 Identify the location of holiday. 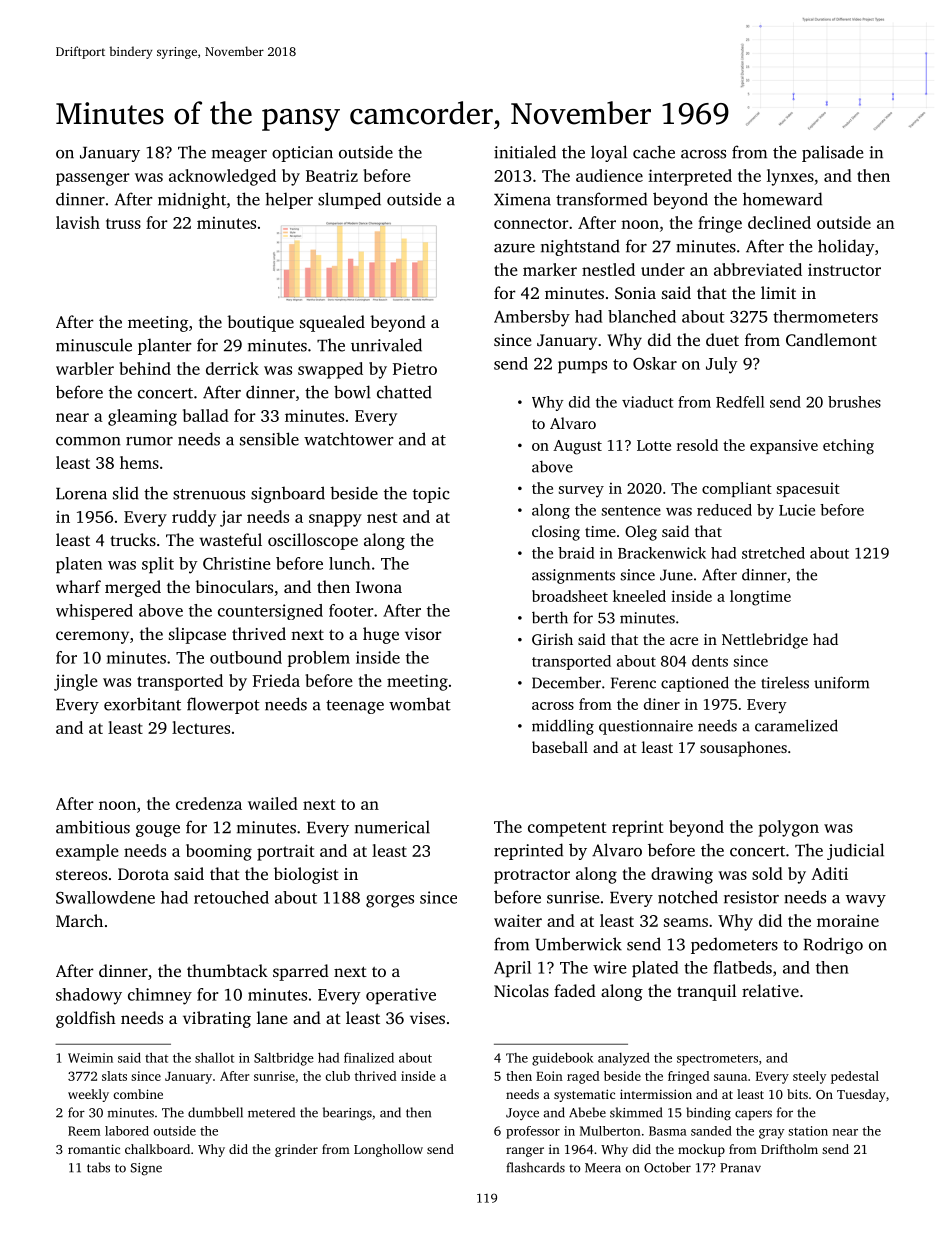
(846, 247).
